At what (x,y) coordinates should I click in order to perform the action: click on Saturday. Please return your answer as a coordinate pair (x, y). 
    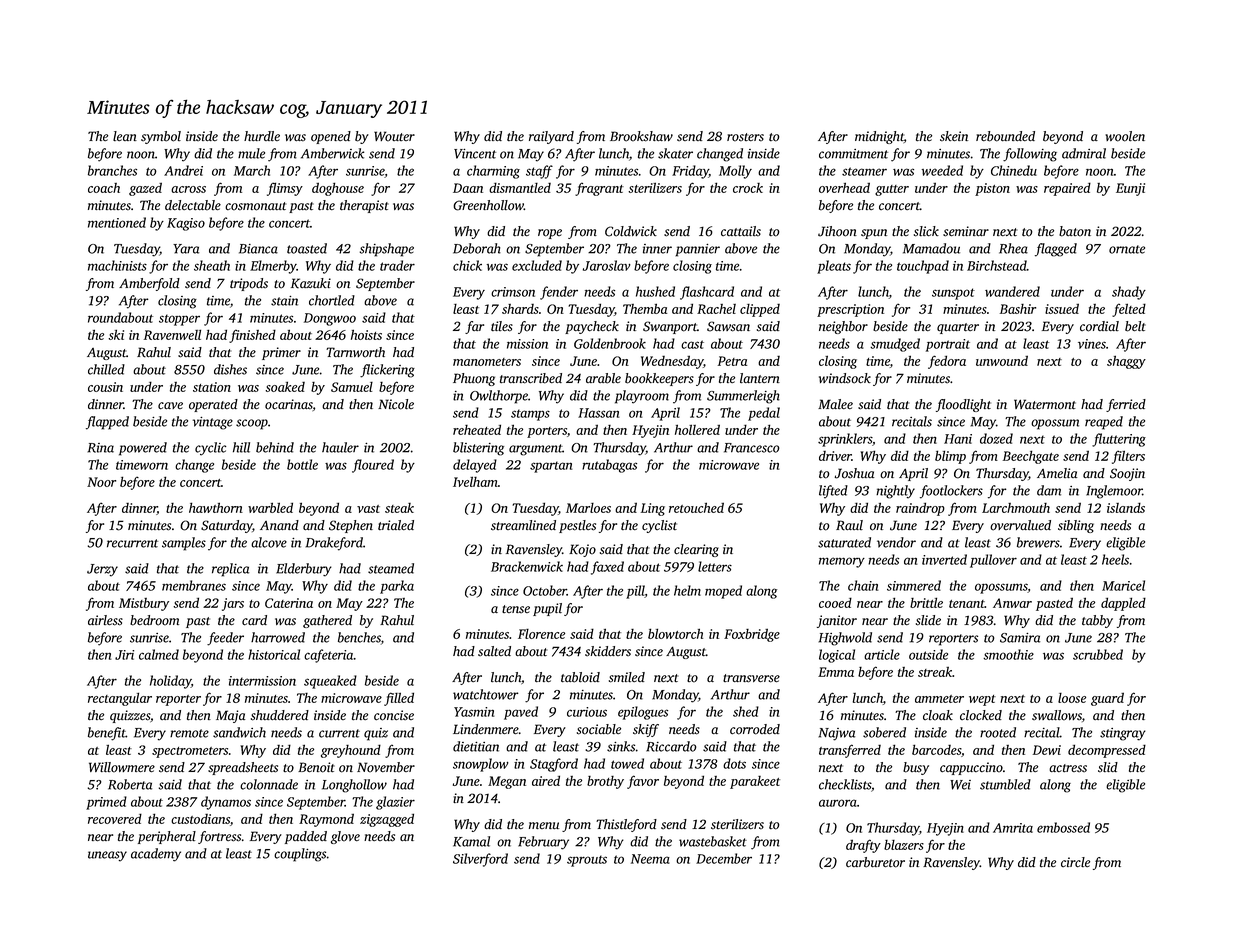
    Looking at the image, I should click on (226, 526).
